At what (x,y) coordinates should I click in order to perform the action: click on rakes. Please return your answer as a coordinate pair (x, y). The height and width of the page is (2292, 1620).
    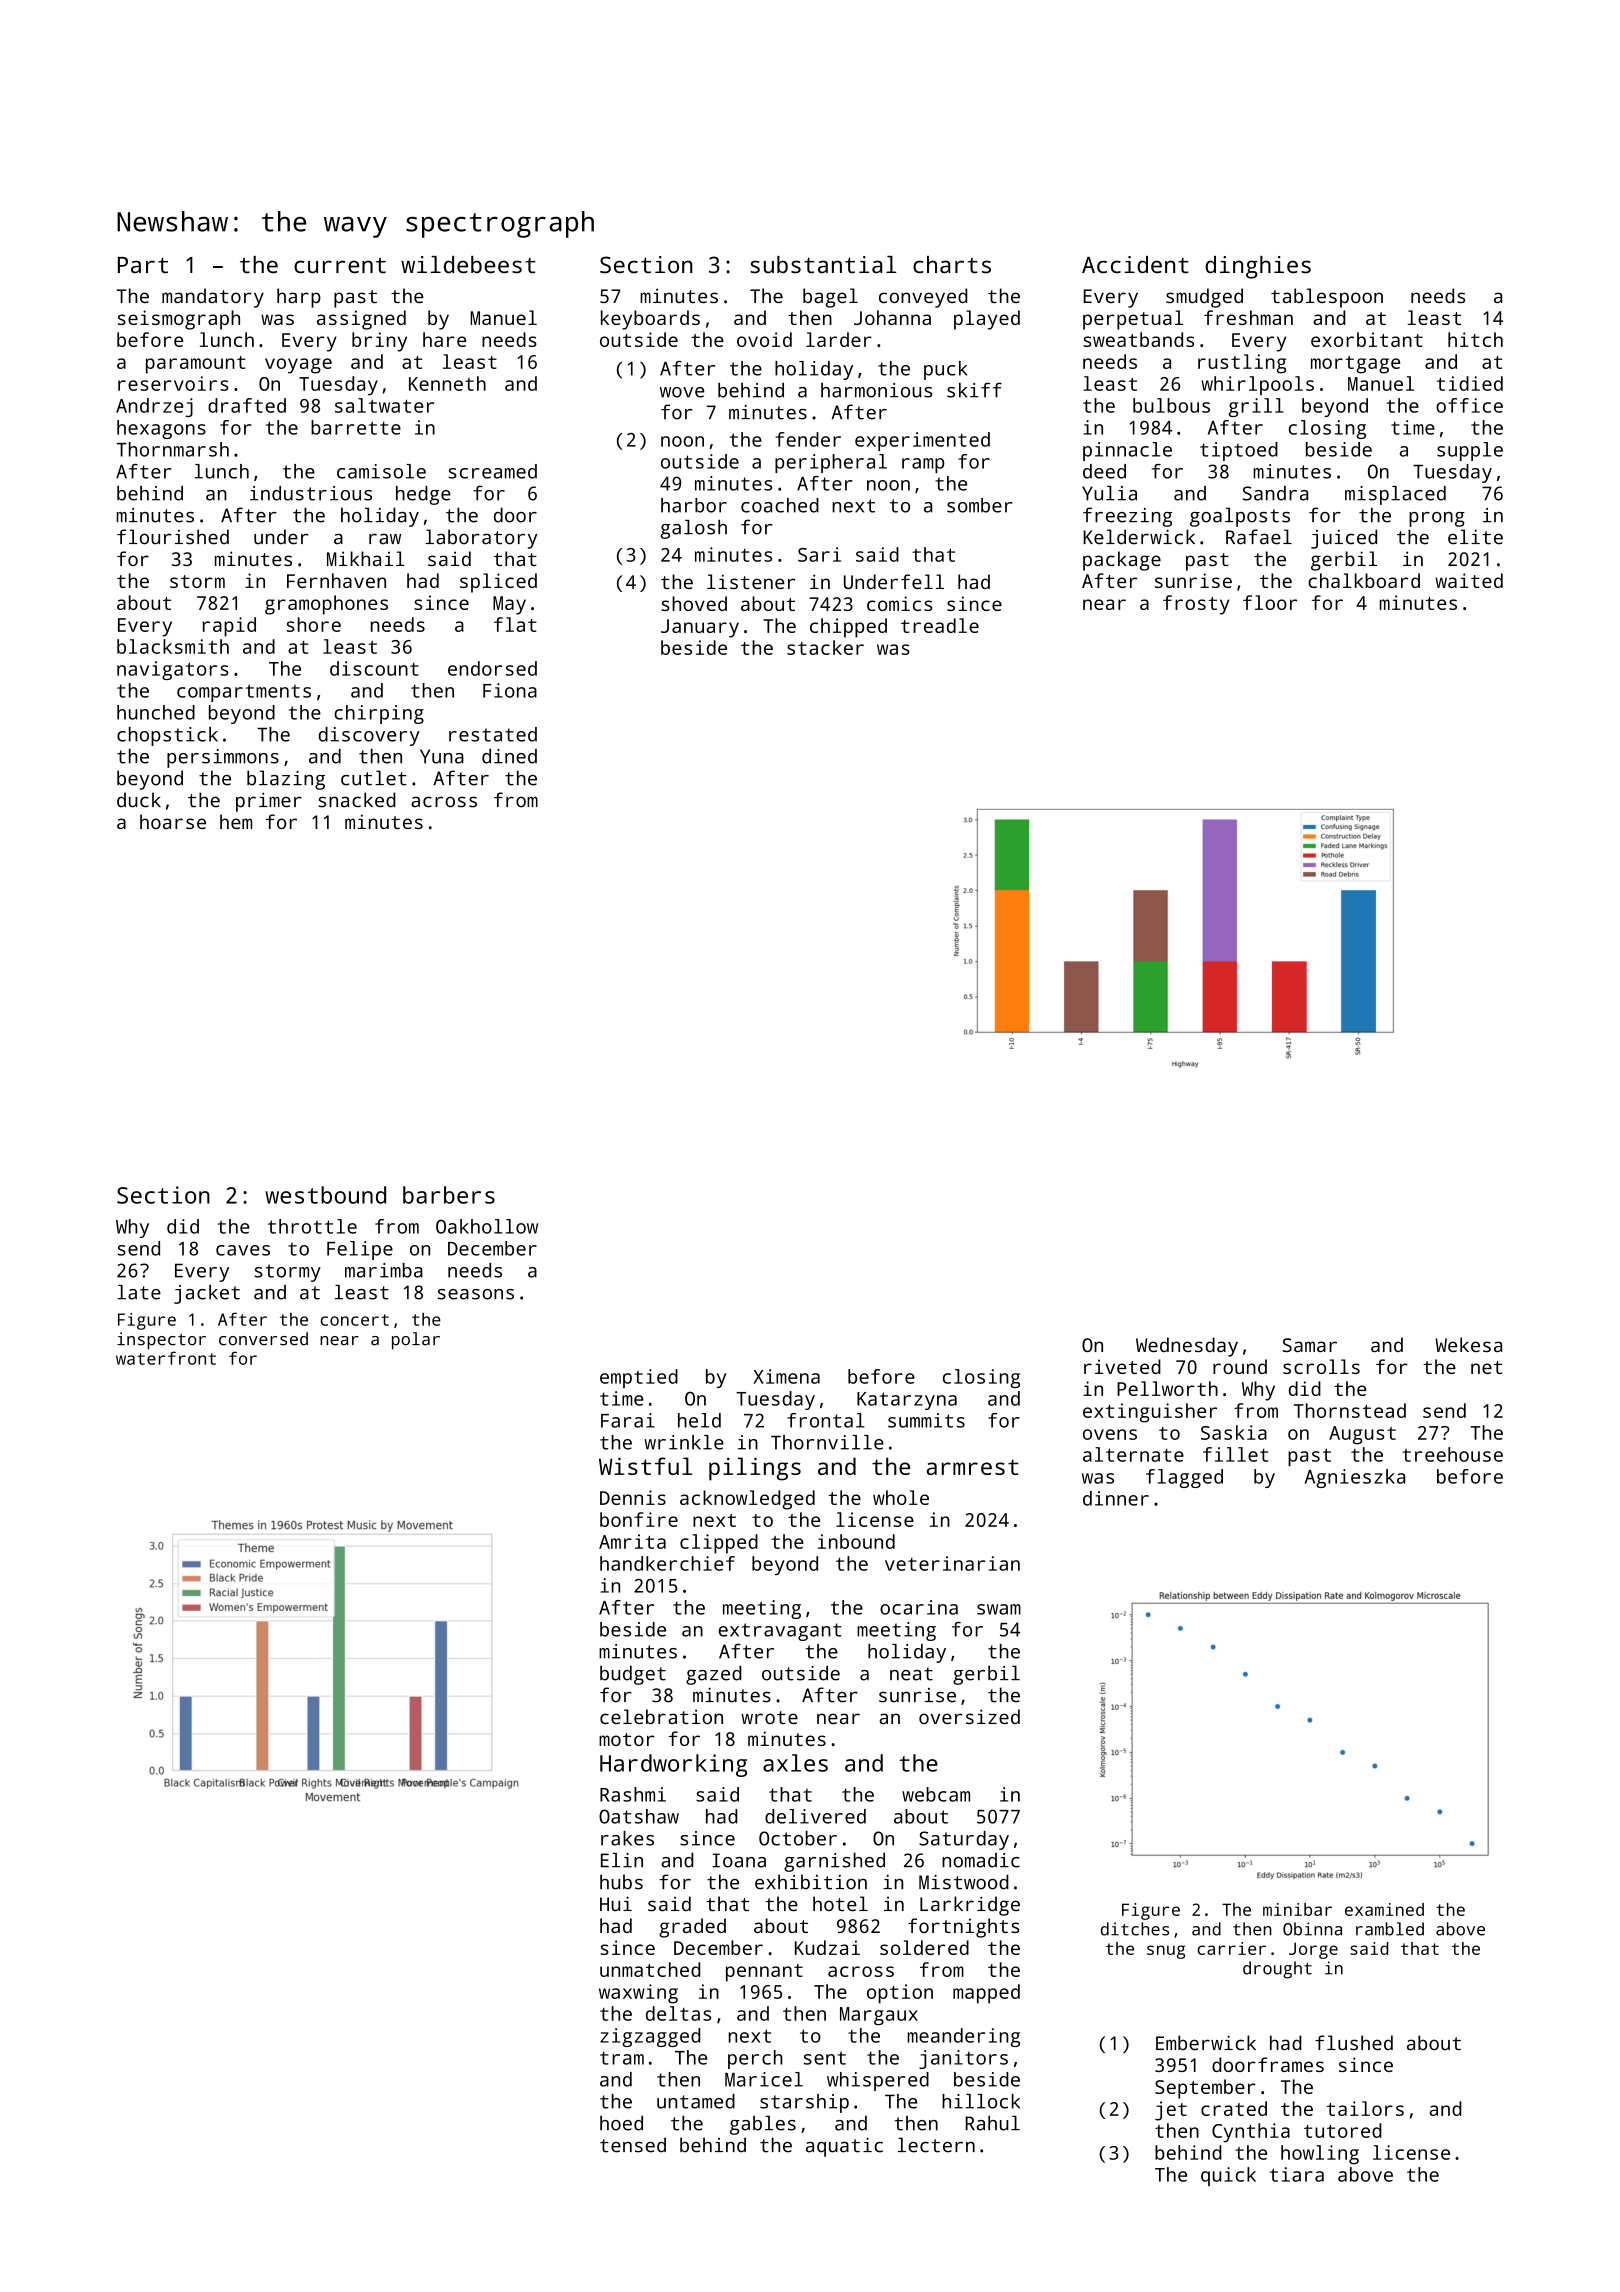
    Looking at the image, I should click on (627, 1838).
